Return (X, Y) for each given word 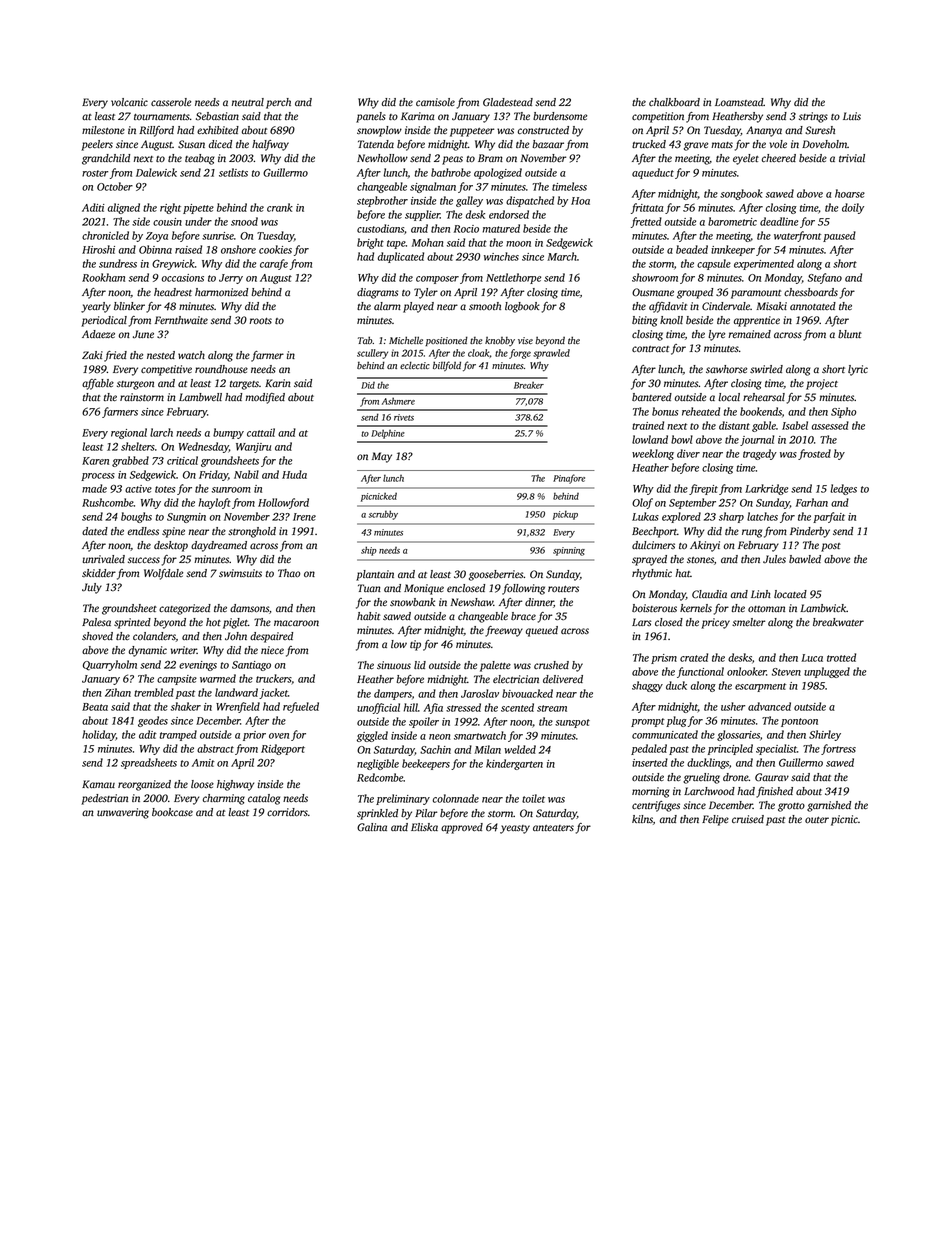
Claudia (709, 594)
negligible (378, 764)
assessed (830, 425)
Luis (852, 116)
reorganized (144, 785)
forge (520, 354)
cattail (261, 432)
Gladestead (508, 102)
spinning (569, 551)
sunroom (231, 490)
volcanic (129, 102)
